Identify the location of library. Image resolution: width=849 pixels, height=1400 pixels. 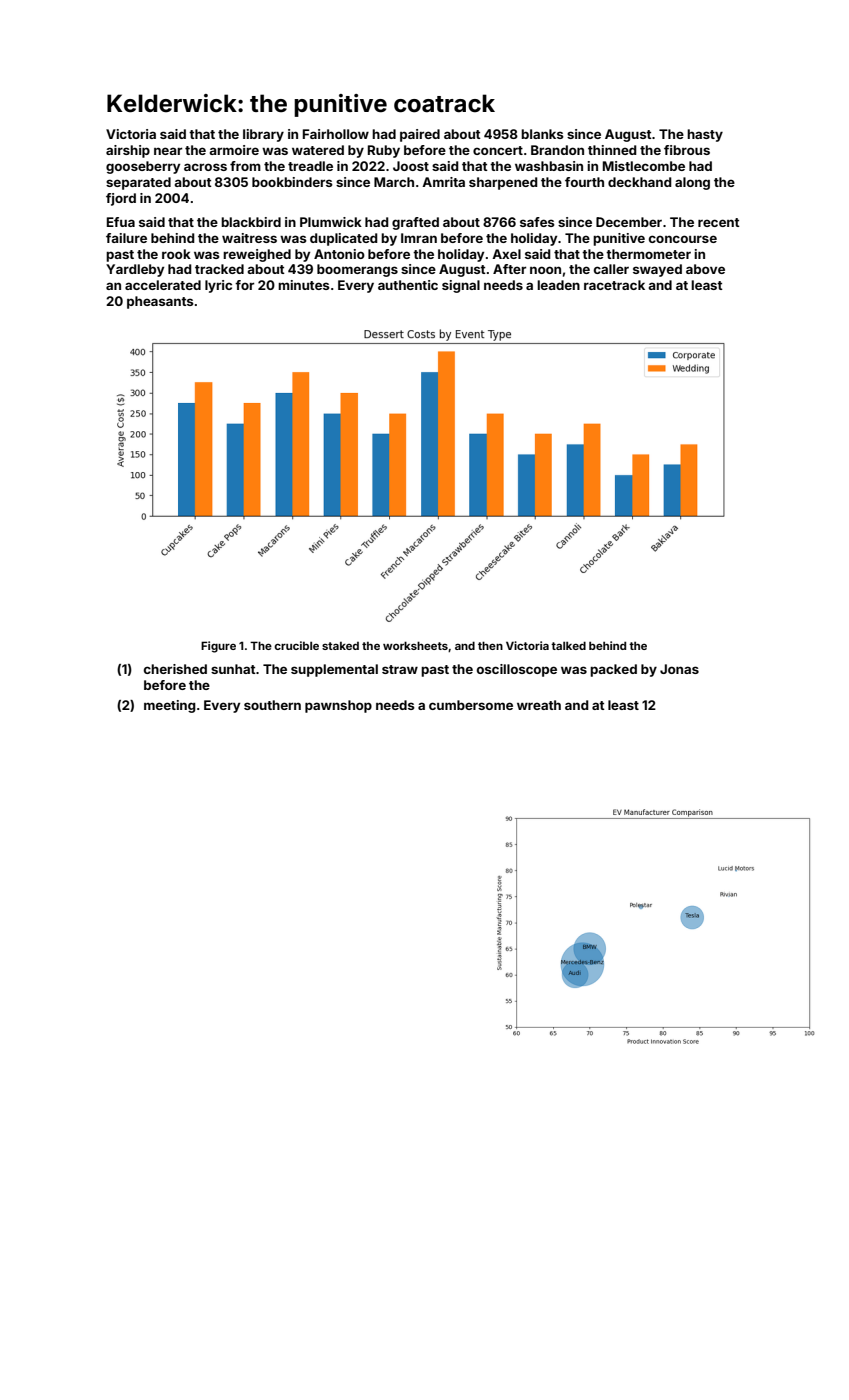
(263, 135).
